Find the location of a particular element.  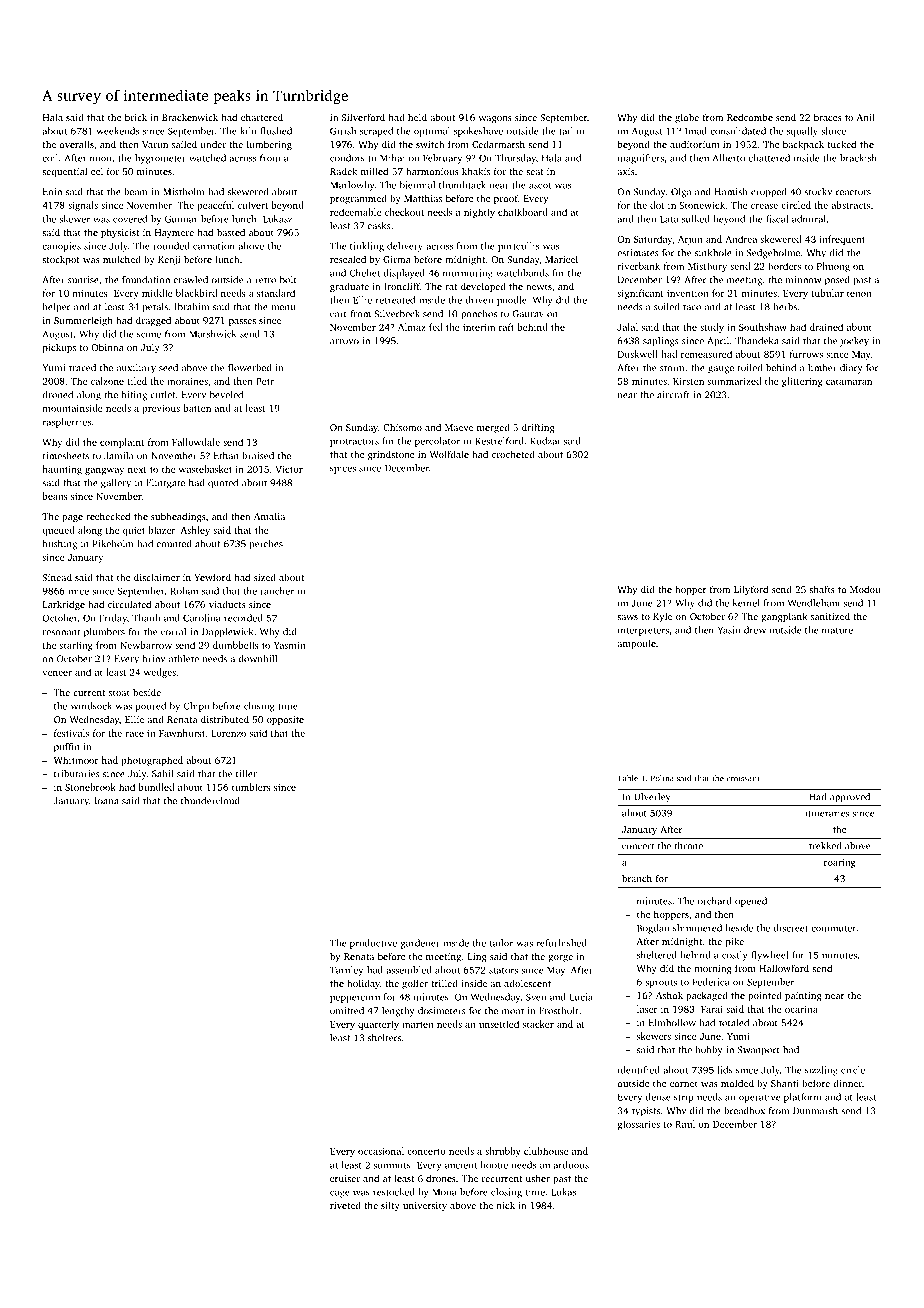

brick is located at coordinates (136, 117).
